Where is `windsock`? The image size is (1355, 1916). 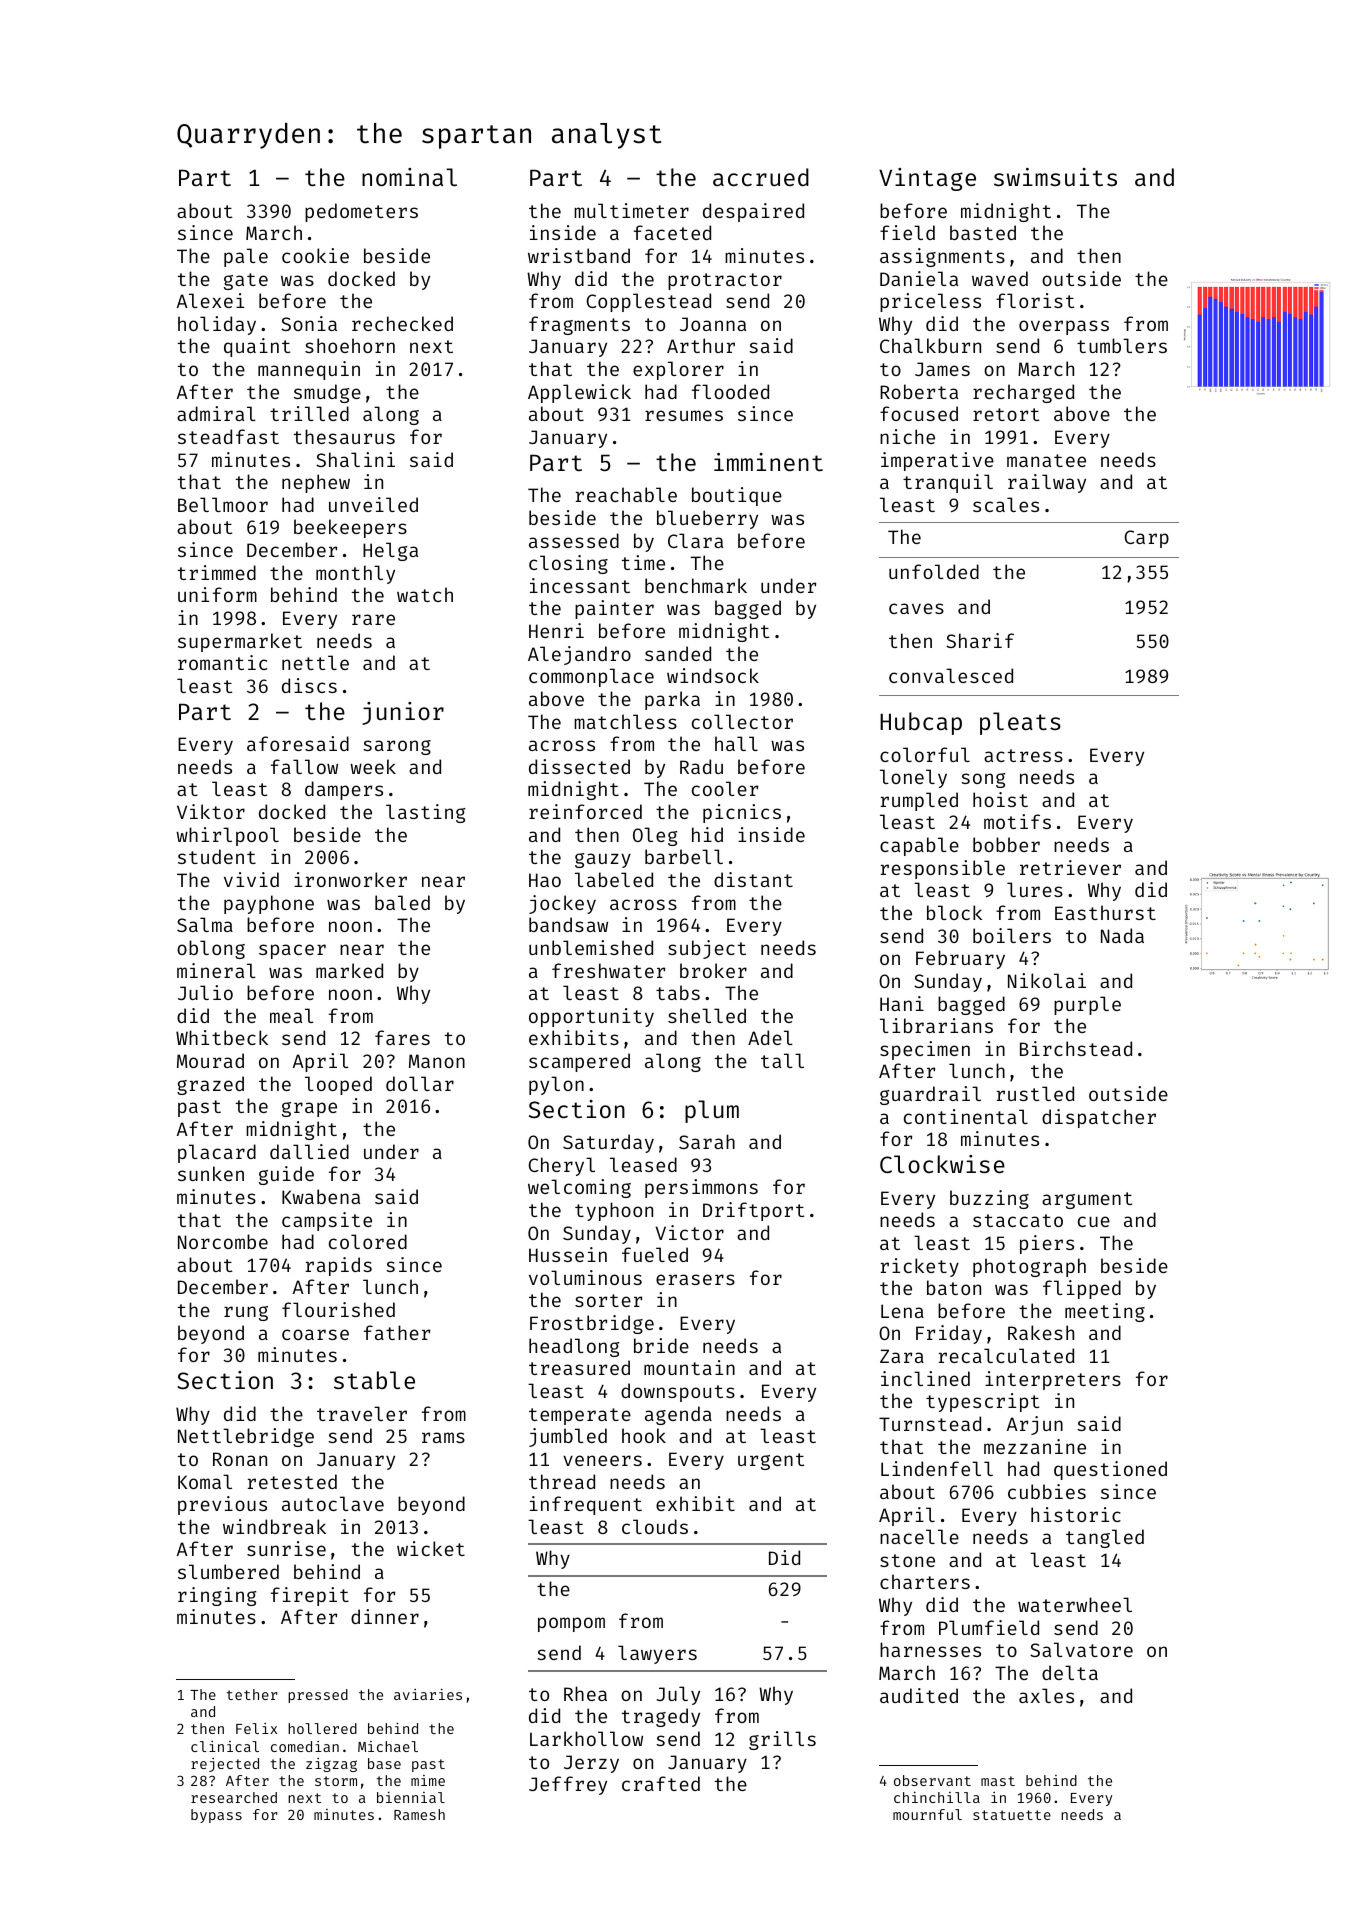 windsock is located at coordinates (713, 675).
